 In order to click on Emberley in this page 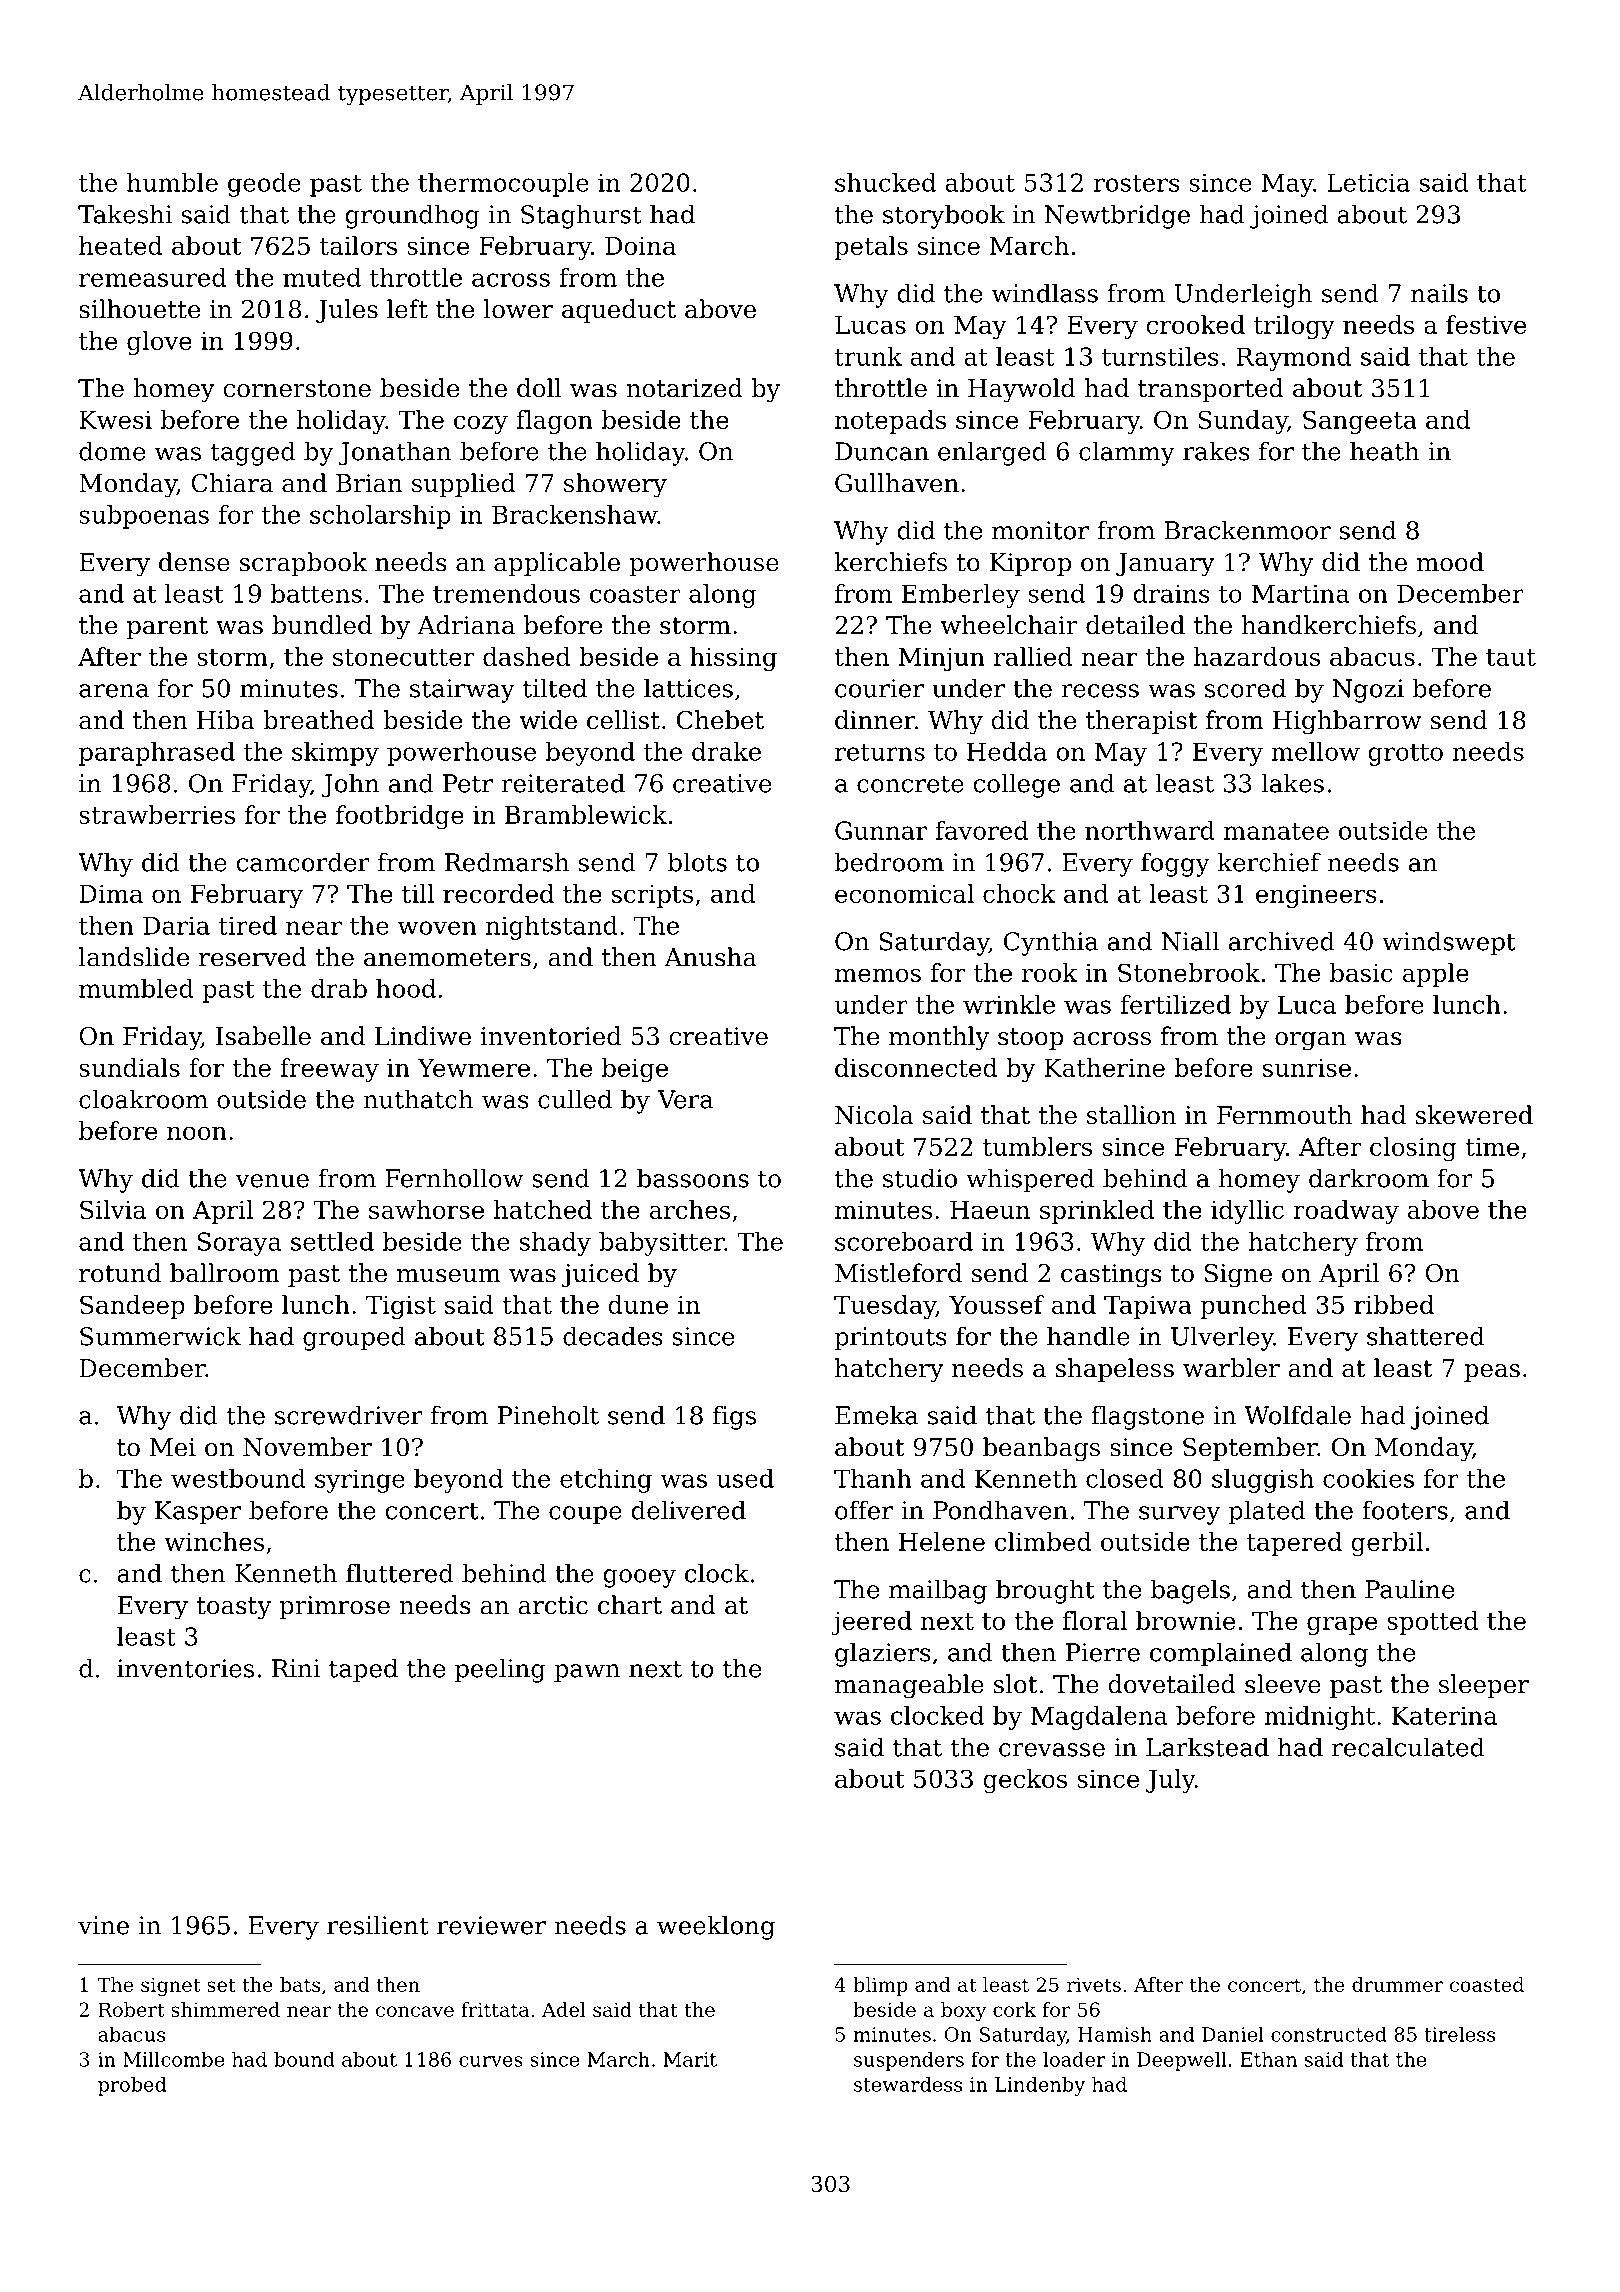, I will do `click(961, 596)`.
